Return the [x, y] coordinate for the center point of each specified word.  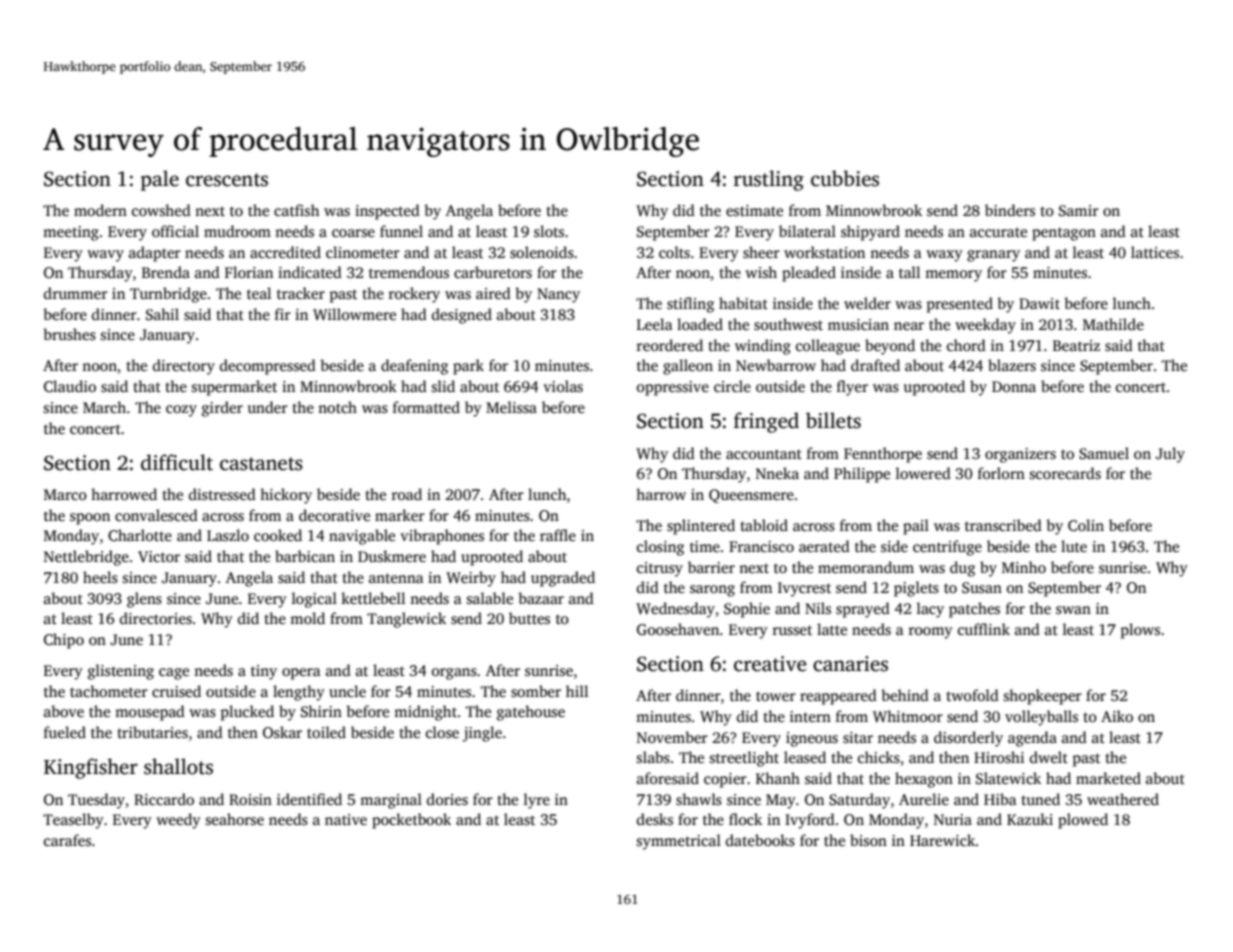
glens [144, 600]
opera [301, 674]
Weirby [471, 579]
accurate [998, 232]
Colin [1086, 525]
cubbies [845, 178]
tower [776, 696]
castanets [261, 464]
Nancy [558, 295]
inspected [387, 212]
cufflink [984, 629]
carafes [67, 840]
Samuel [1104, 453]
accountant [764, 454]
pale [160, 180]
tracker [301, 293]
